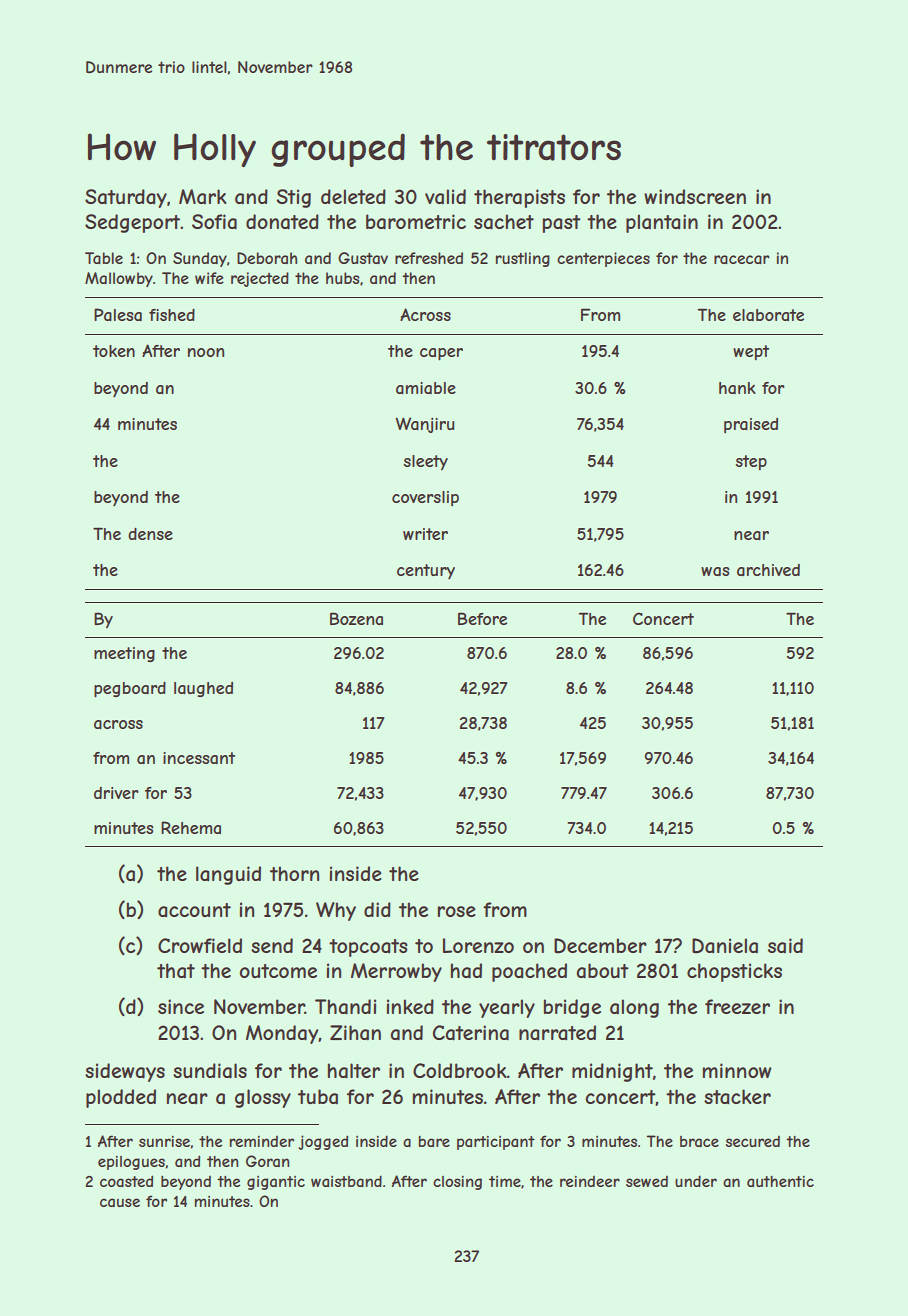 The height and width of the document is (1316, 908). I want to click on dense, so click(150, 534).
